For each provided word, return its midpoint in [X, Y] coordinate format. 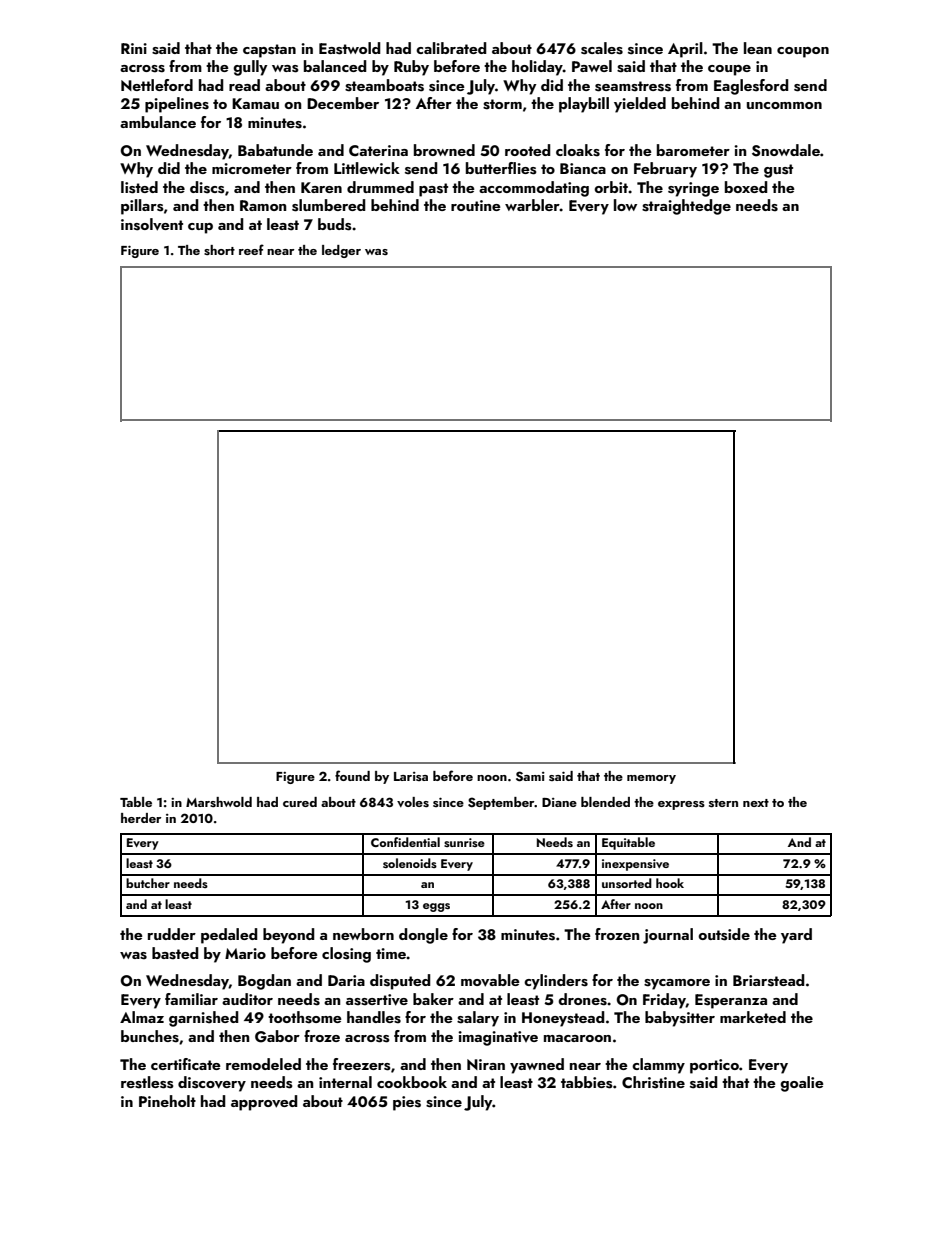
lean [758, 48]
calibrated [451, 48]
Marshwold [219, 802]
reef [251, 249]
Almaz [142, 1017]
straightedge [686, 207]
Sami [530, 776]
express [681, 805]
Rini [134, 48]
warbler [532, 205]
